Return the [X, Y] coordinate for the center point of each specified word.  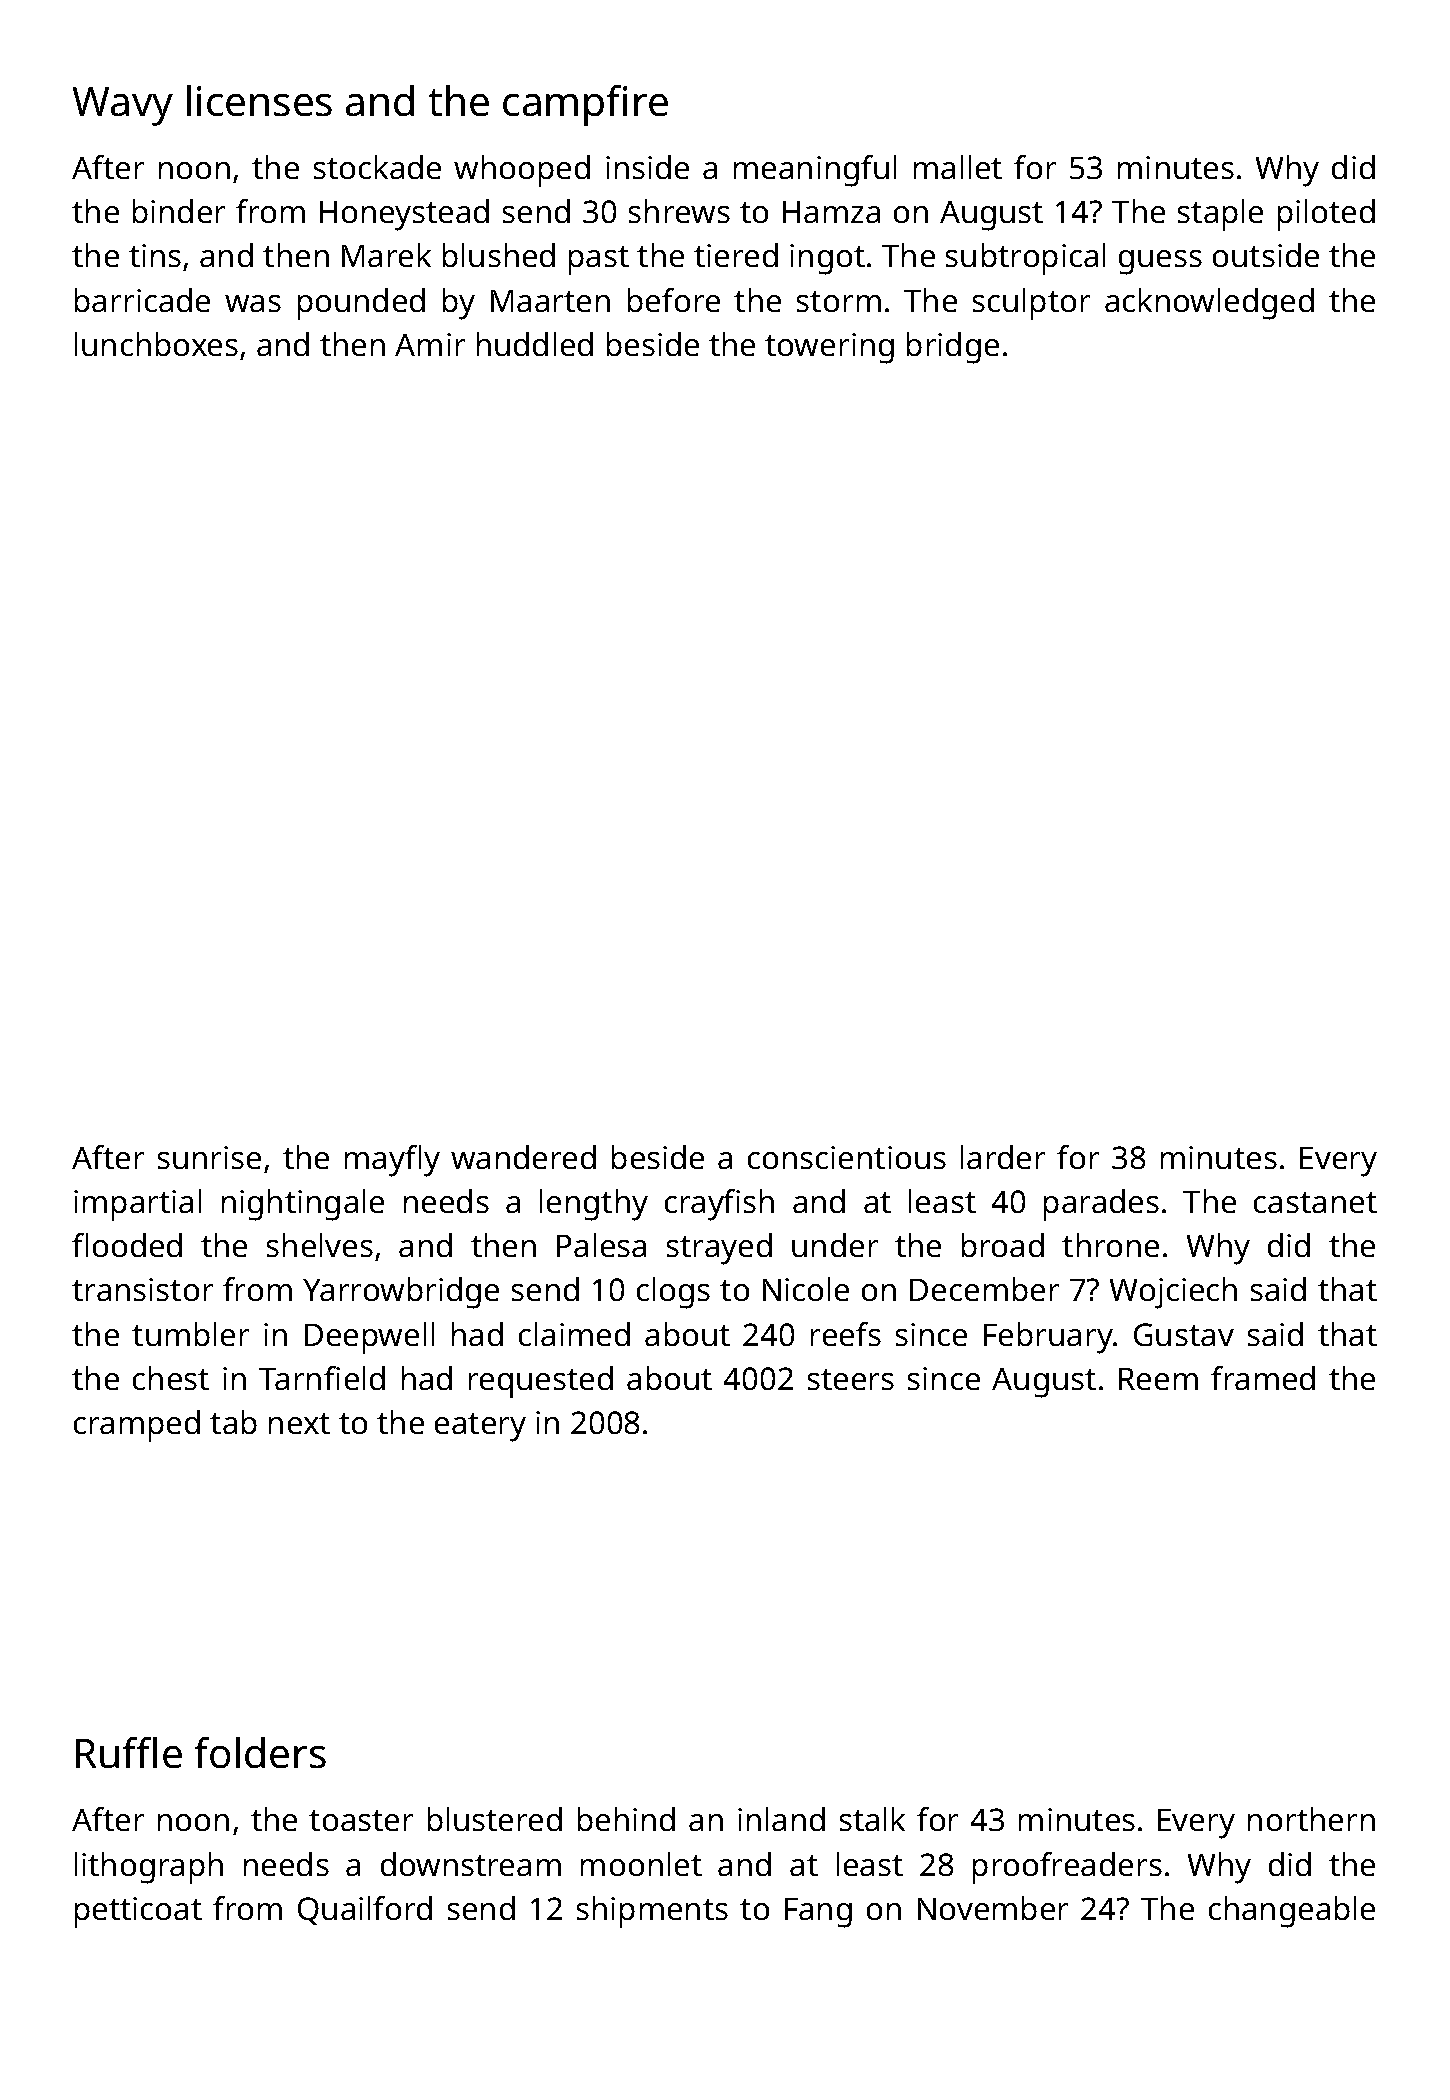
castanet [1315, 1202]
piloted [1326, 215]
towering [829, 348]
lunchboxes [156, 344]
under [835, 1245]
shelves [320, 1245]
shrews [679, 211]
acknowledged [1209, 304]
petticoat [138, 1912]
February [1048, 1338]
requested [541, 1382]
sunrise [209, 1157]
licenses [259, 100]
